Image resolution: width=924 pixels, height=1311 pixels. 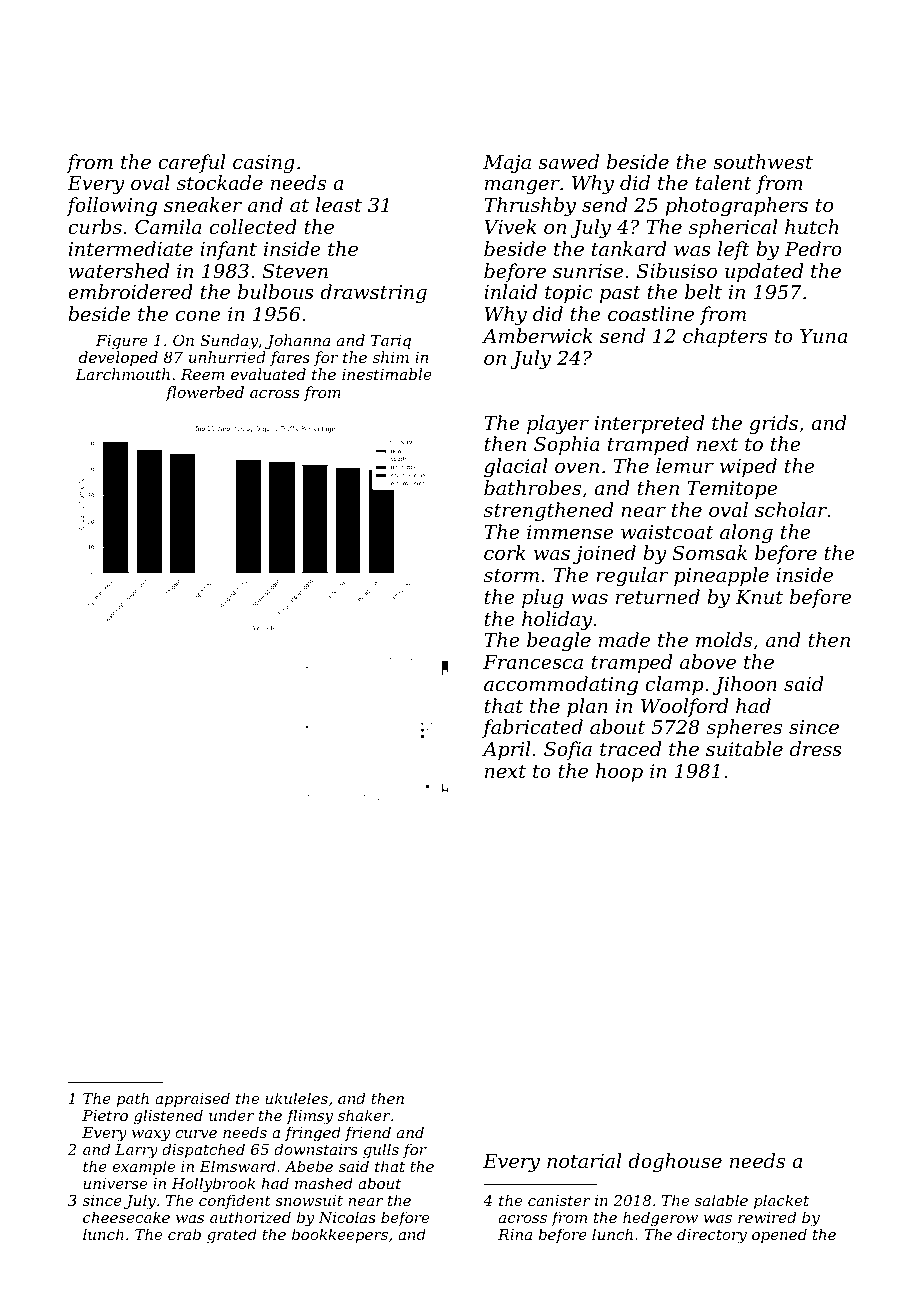 What do you see at coordinates (649, 424) in the screenshot?
I see `interpreted` at bounding box center [649, 424].
